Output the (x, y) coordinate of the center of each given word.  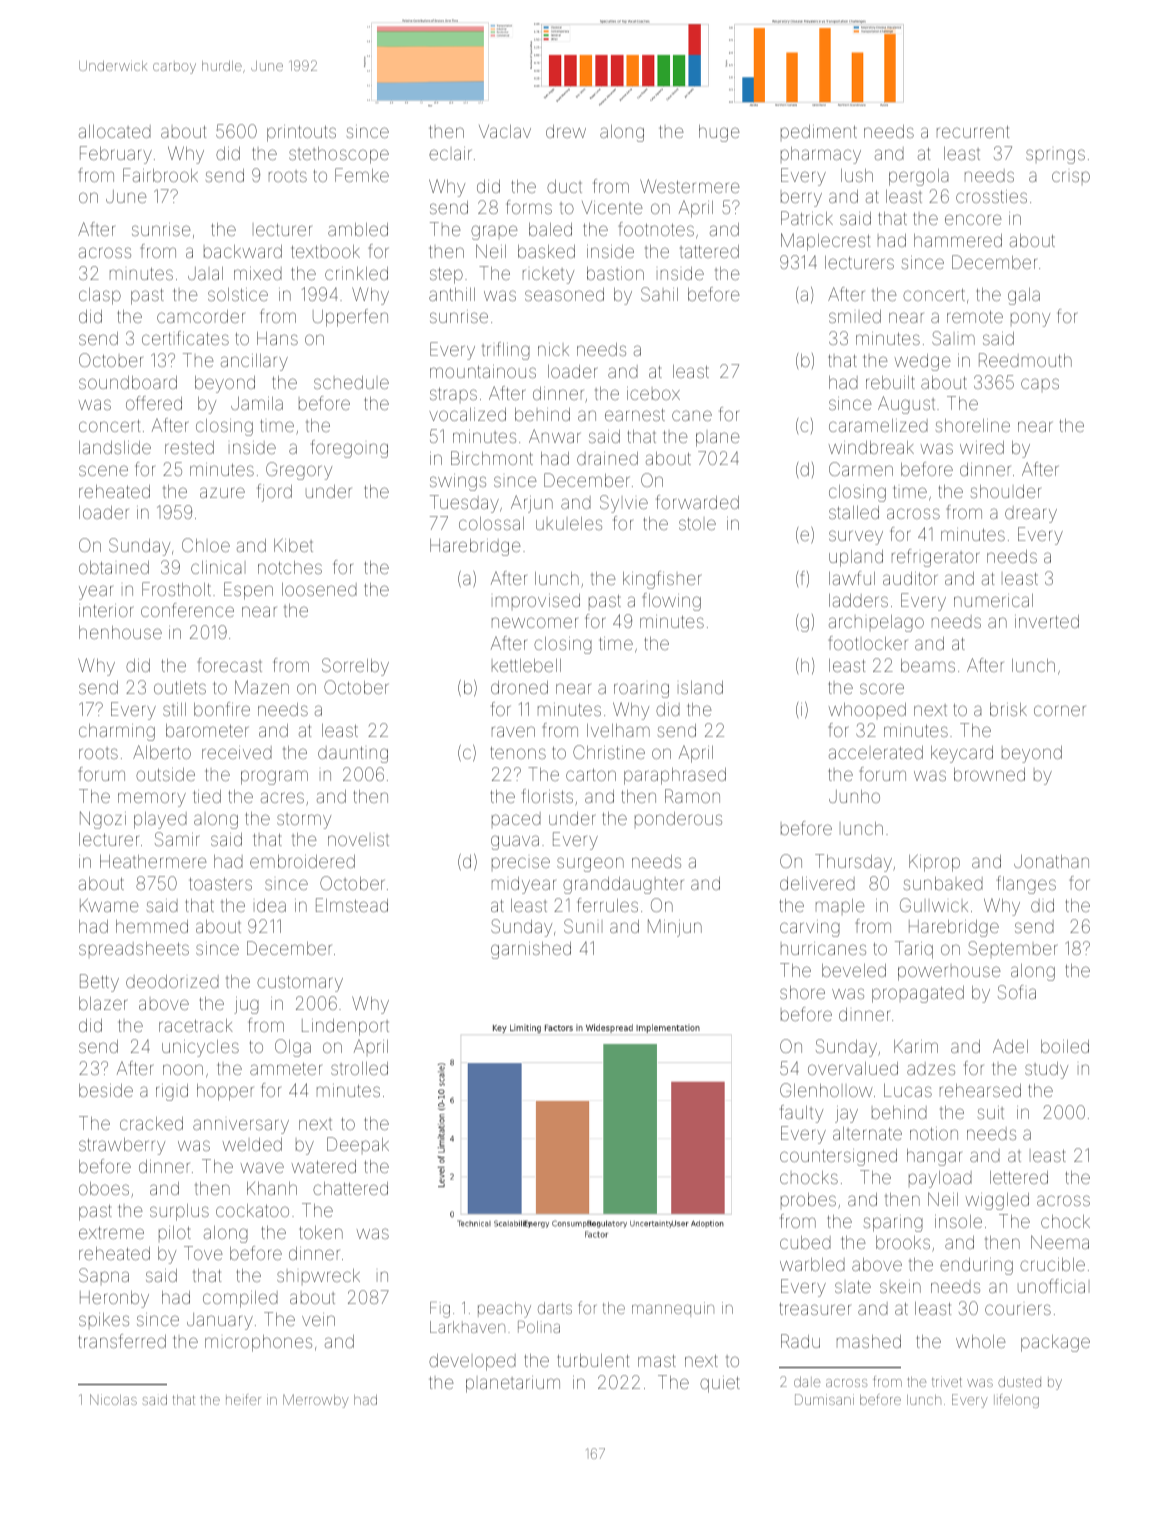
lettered (1019, 1177)
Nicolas (113, 1399)
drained (607, 458)
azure (222, 492)
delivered (817, 883)
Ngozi (103, 820)
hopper (225, 1092)
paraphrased (675, 776)
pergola (918, 177)
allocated (115, 131)
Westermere (690, 186)
